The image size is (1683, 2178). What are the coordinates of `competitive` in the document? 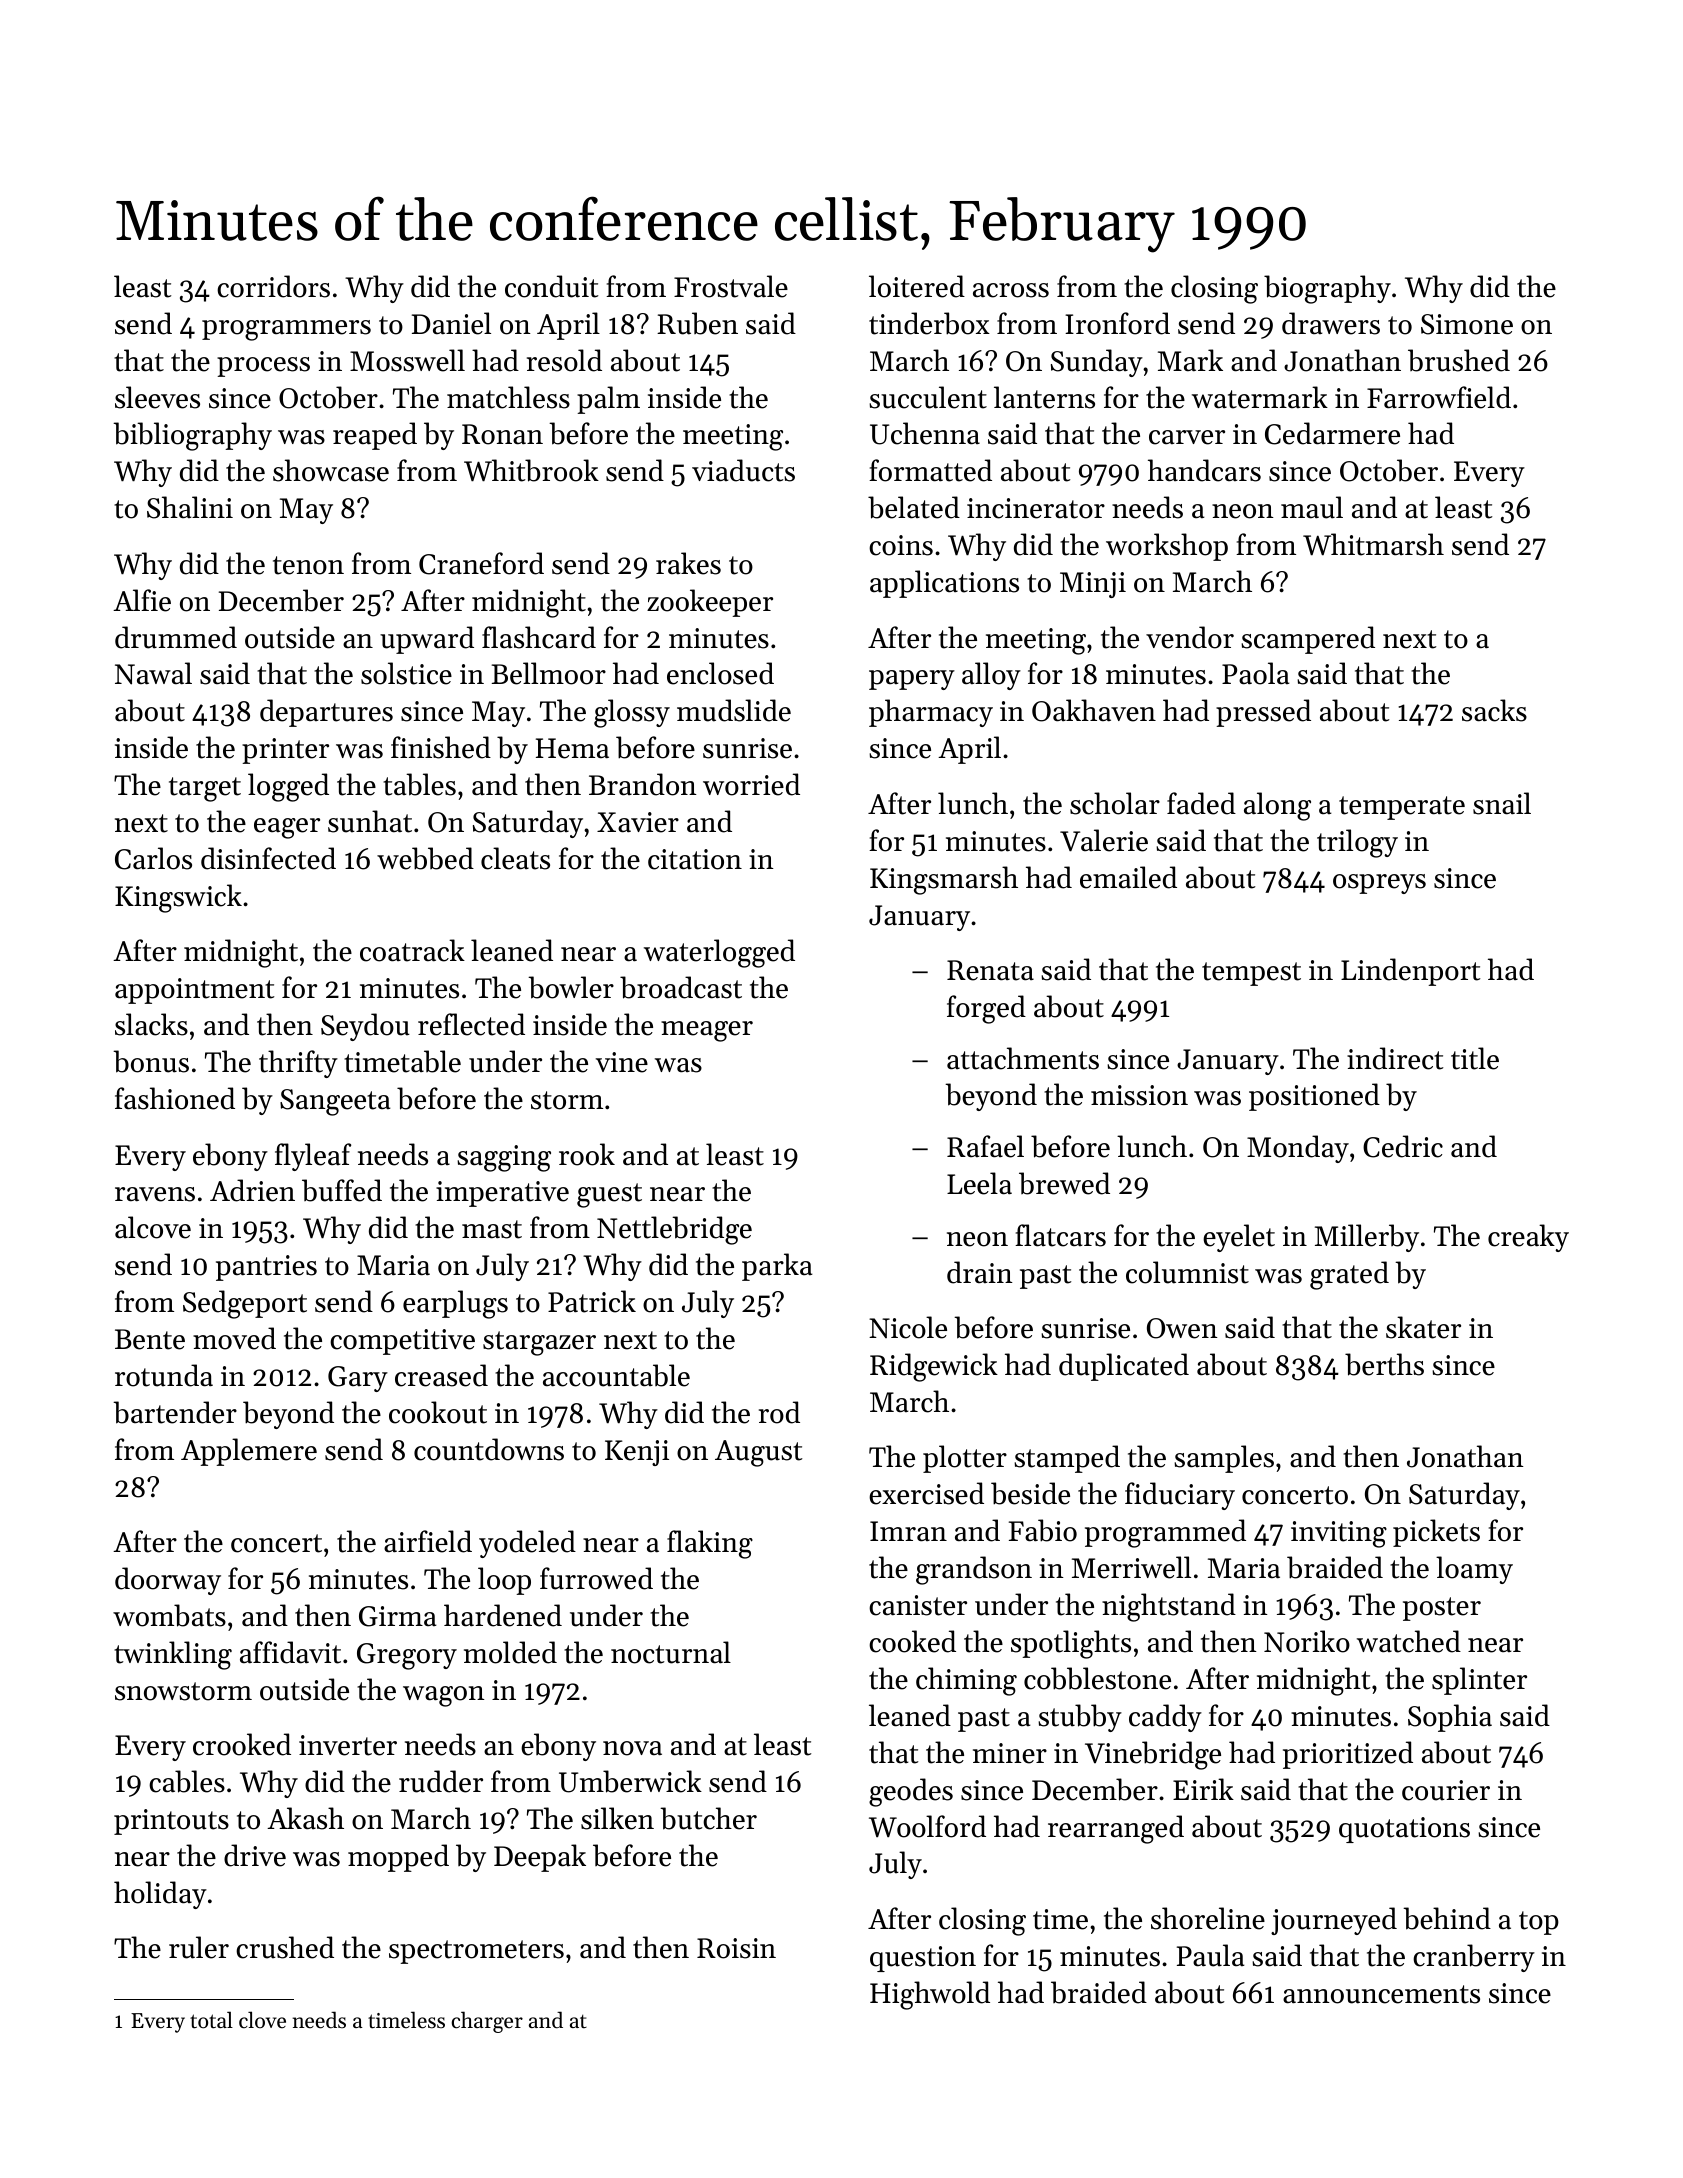 It's located at (402, 1342).
